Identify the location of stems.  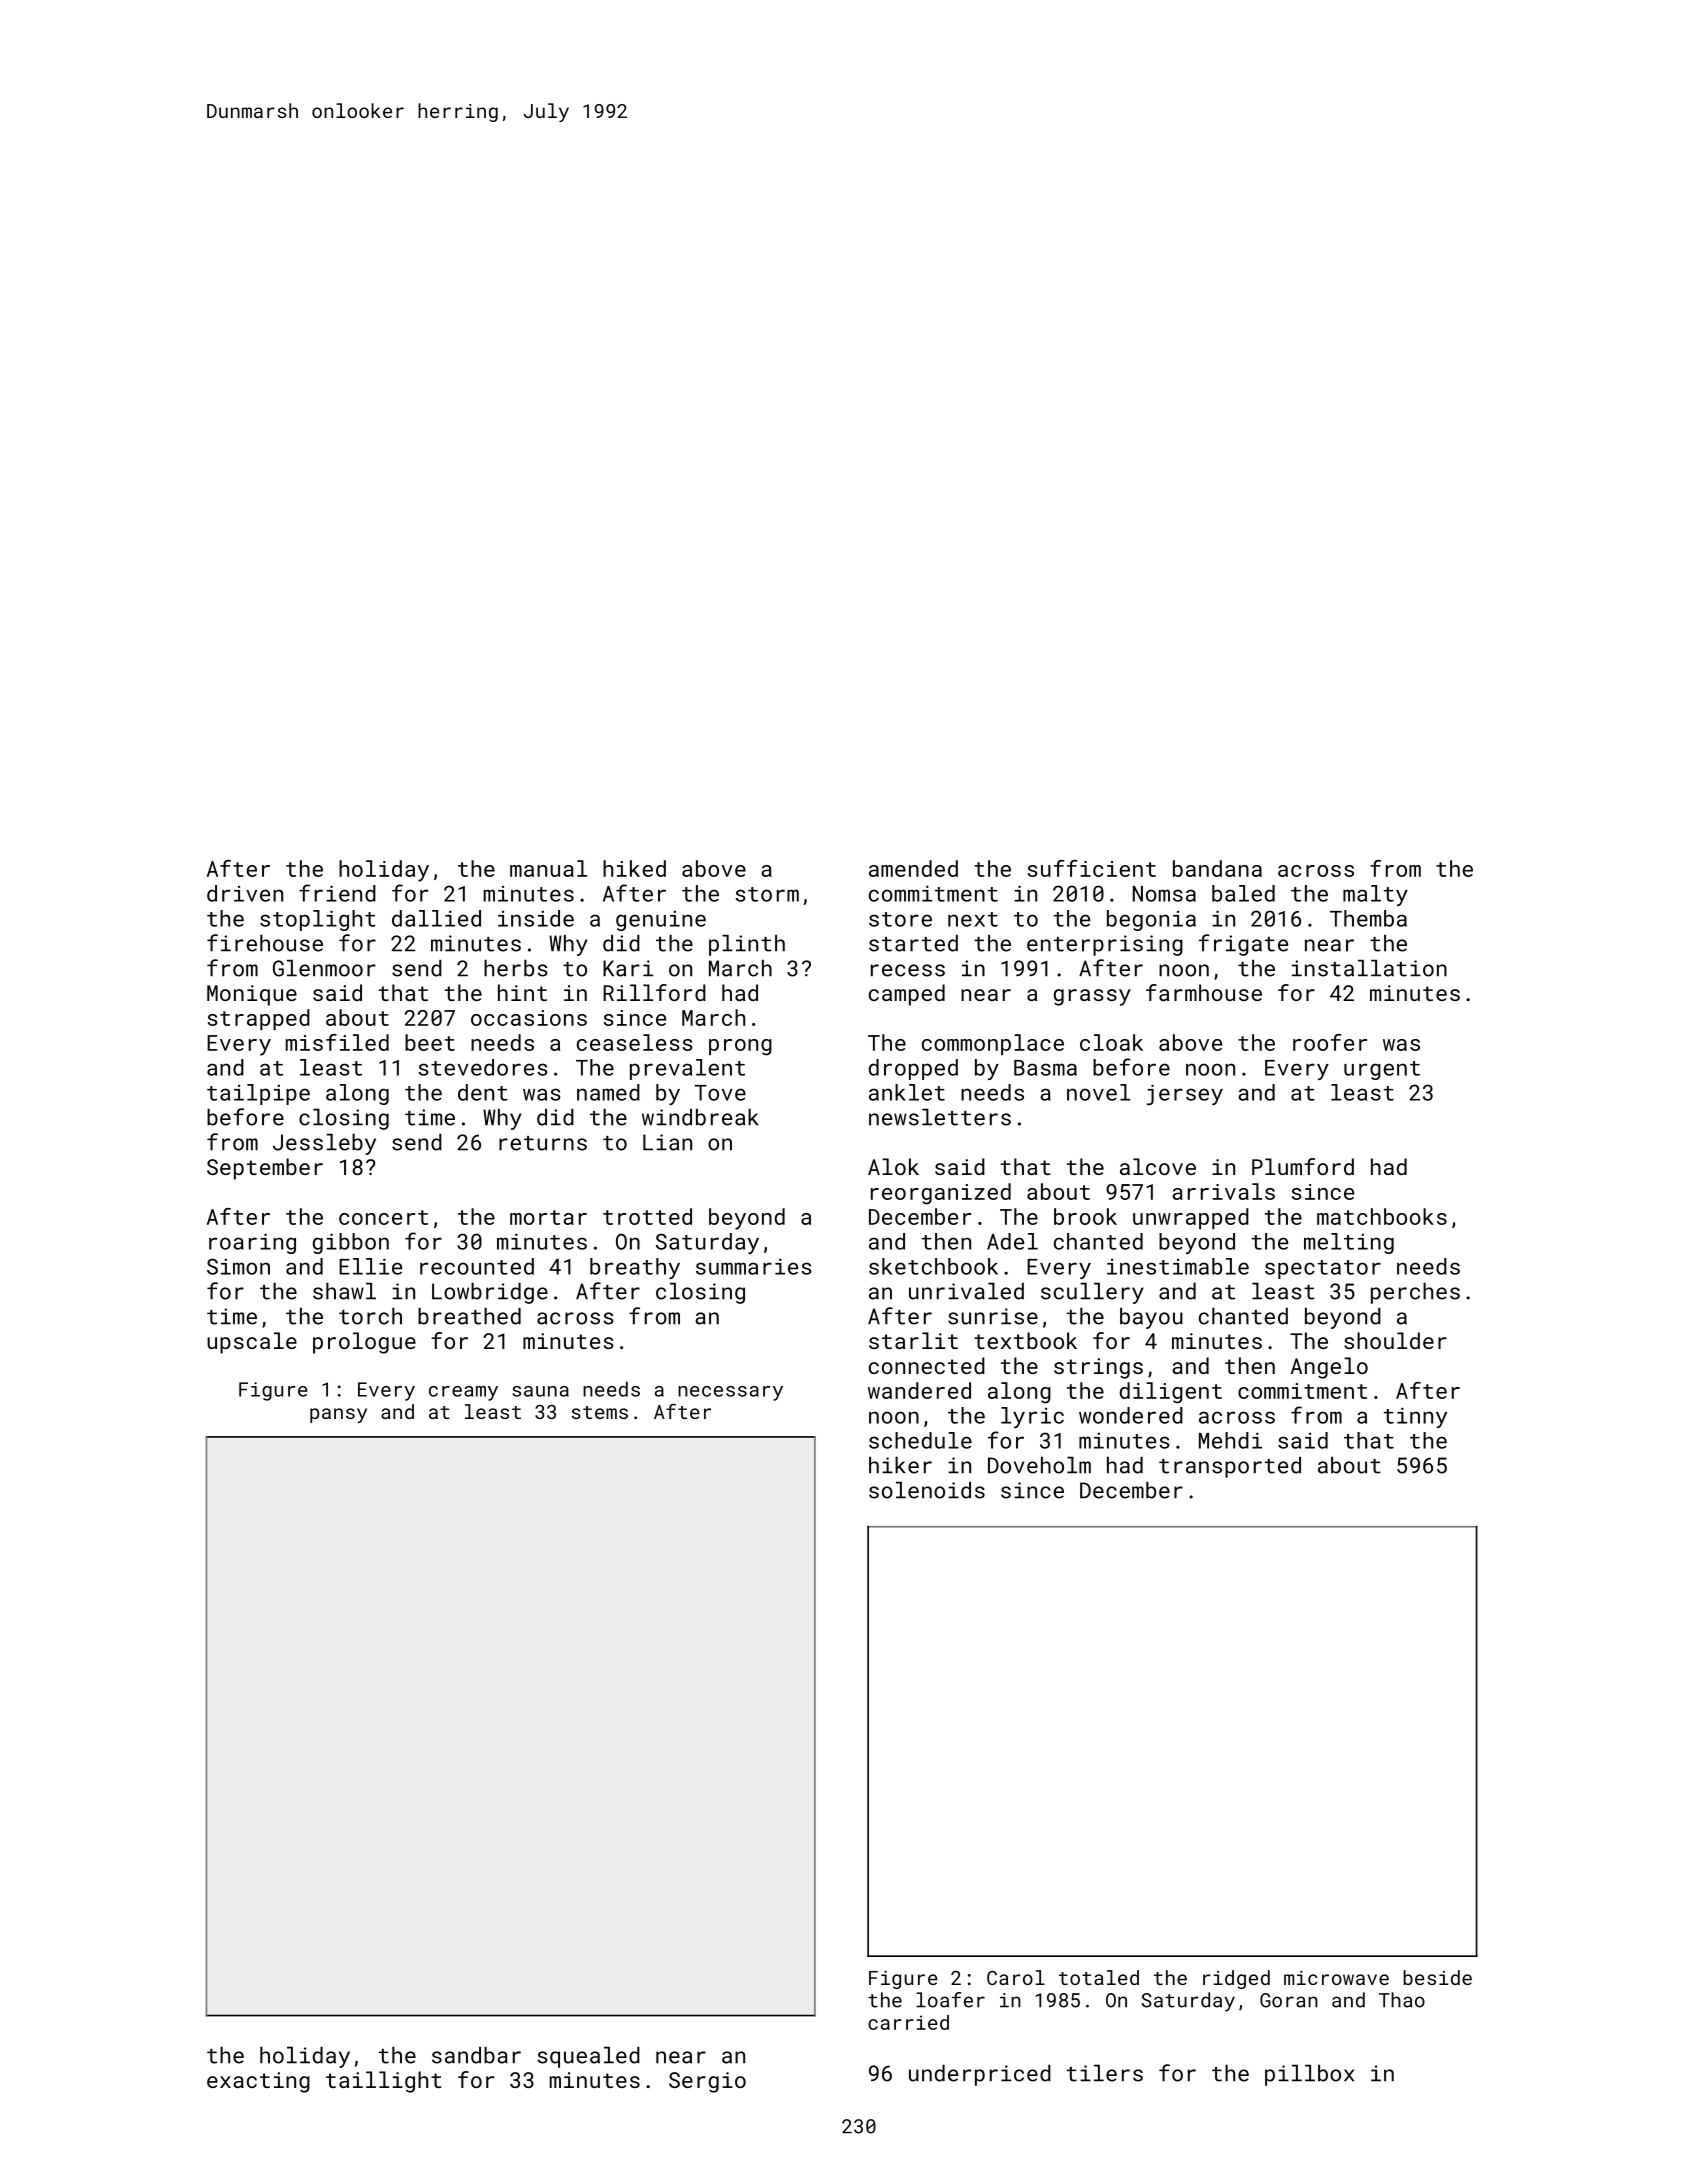
(600, 1412).
